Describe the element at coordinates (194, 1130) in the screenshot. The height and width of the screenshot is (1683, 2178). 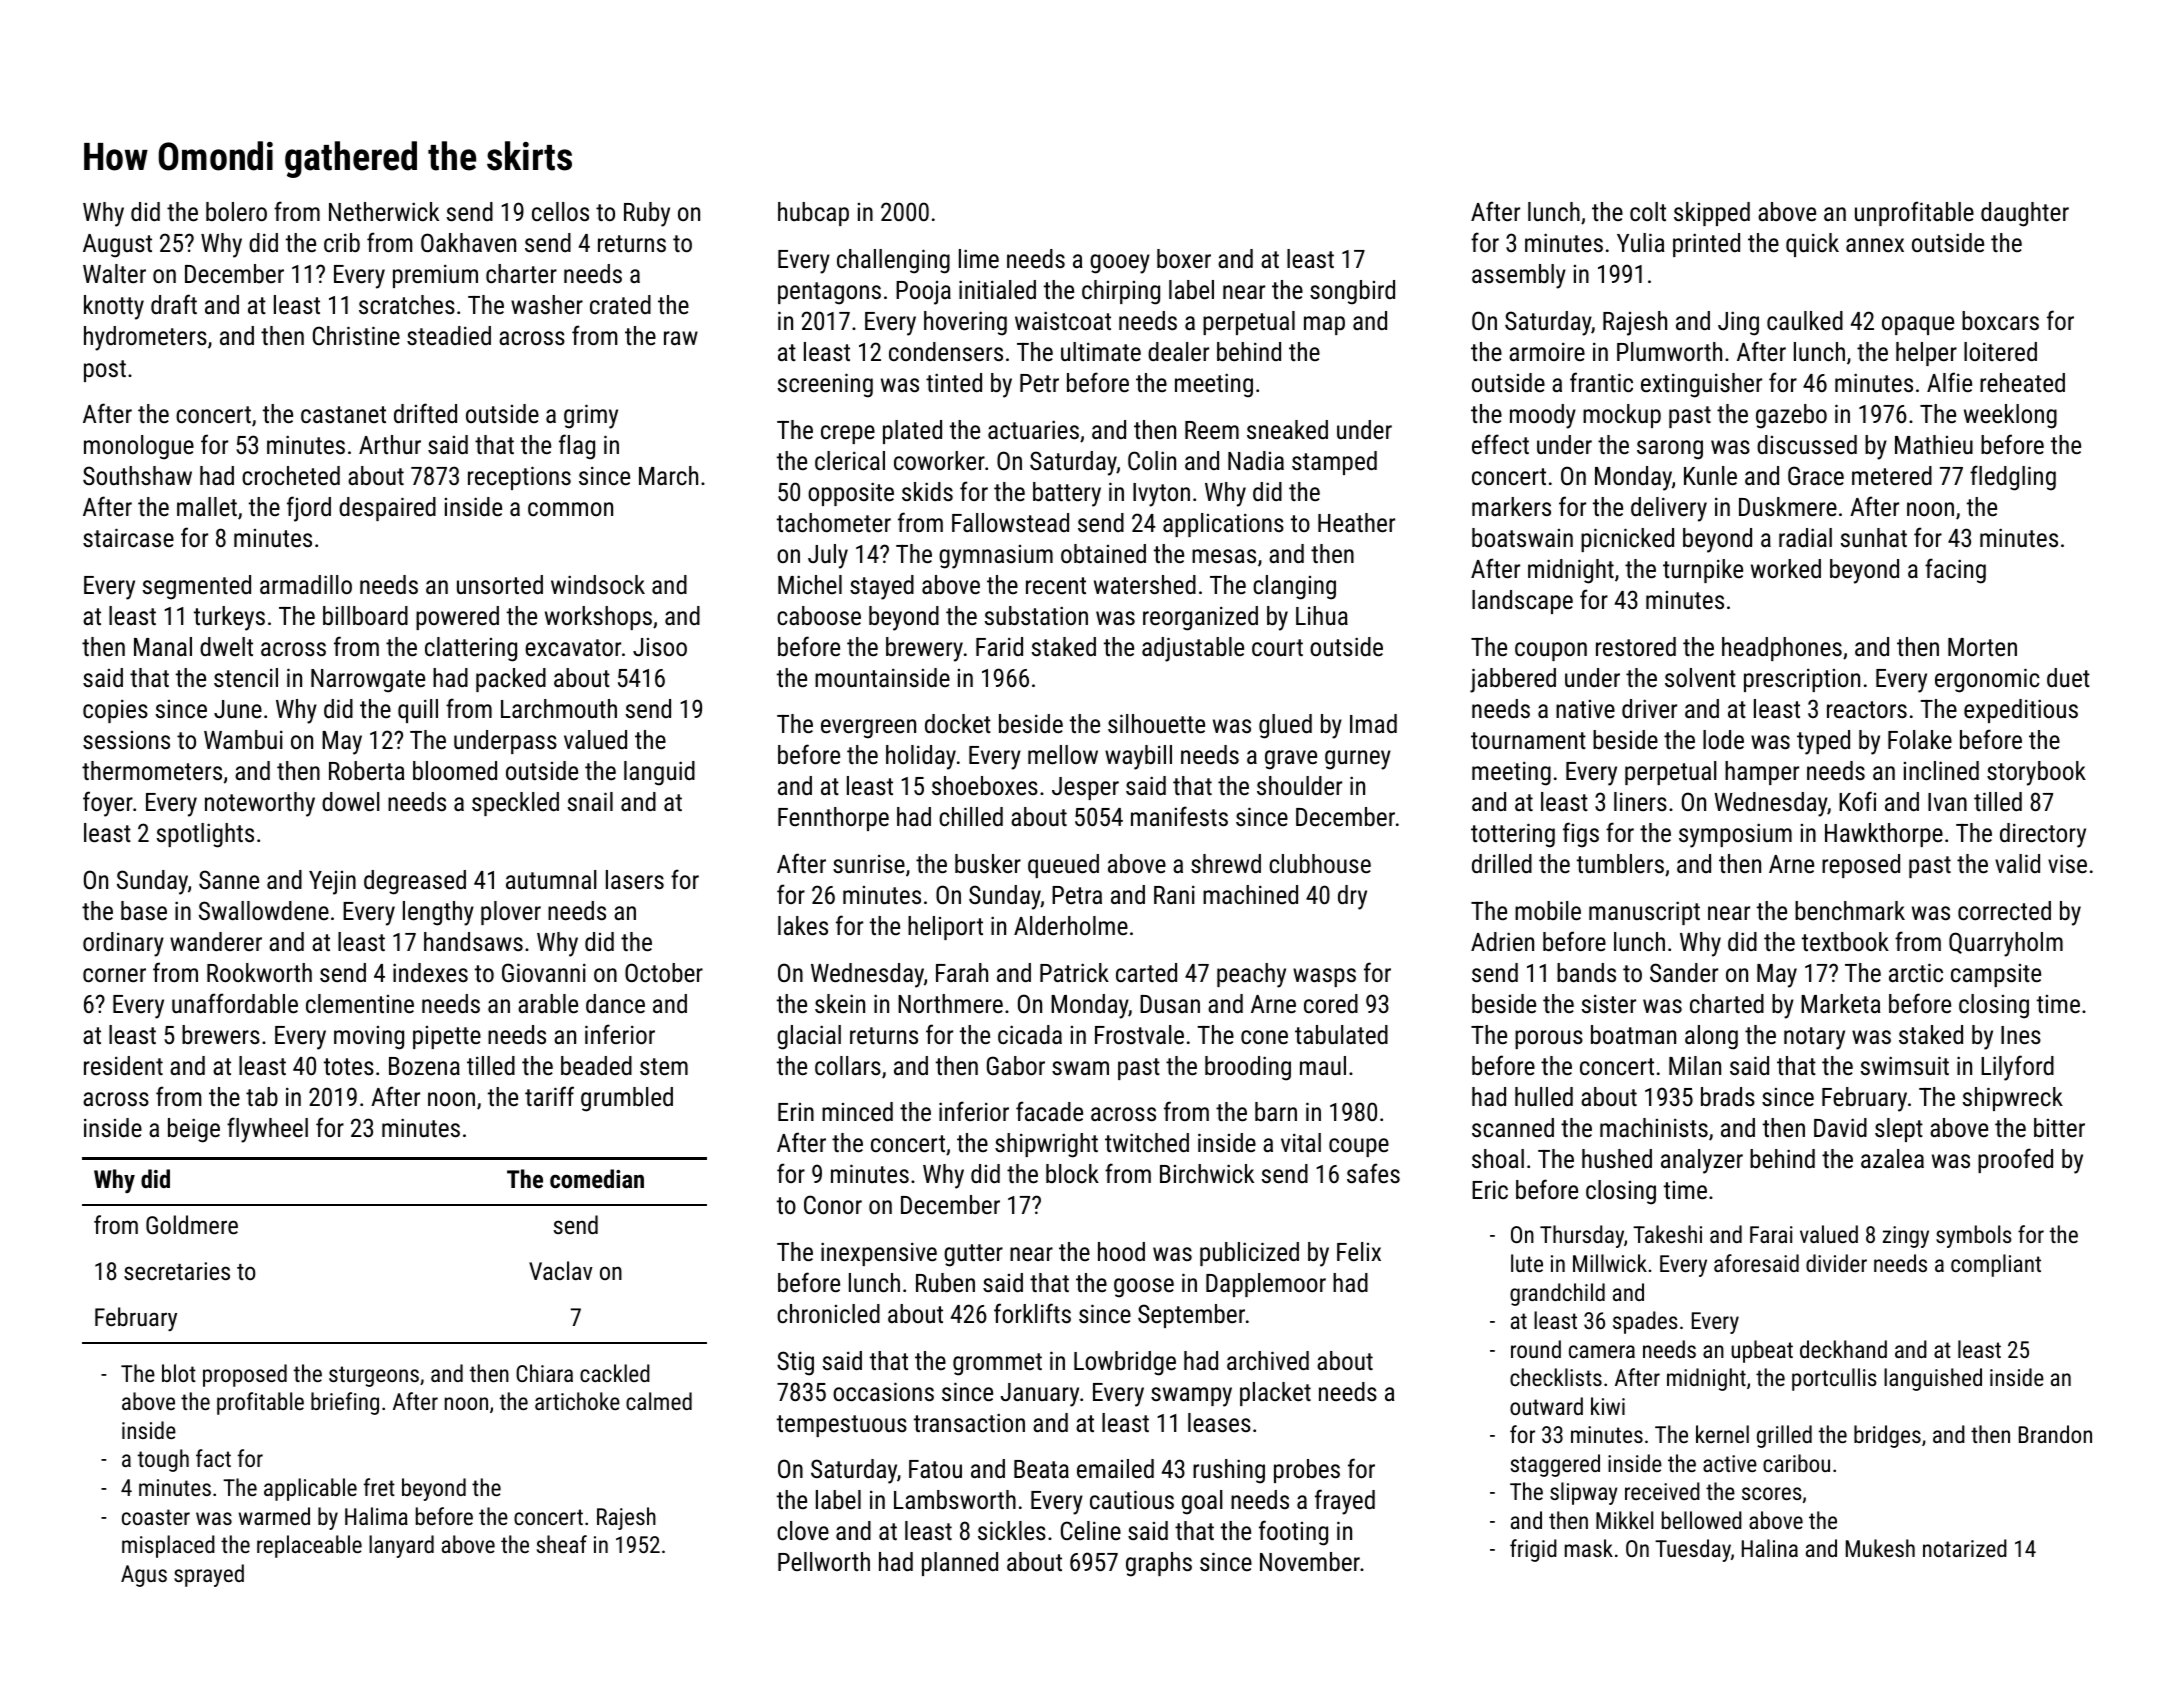
I see `beige` at that location.
